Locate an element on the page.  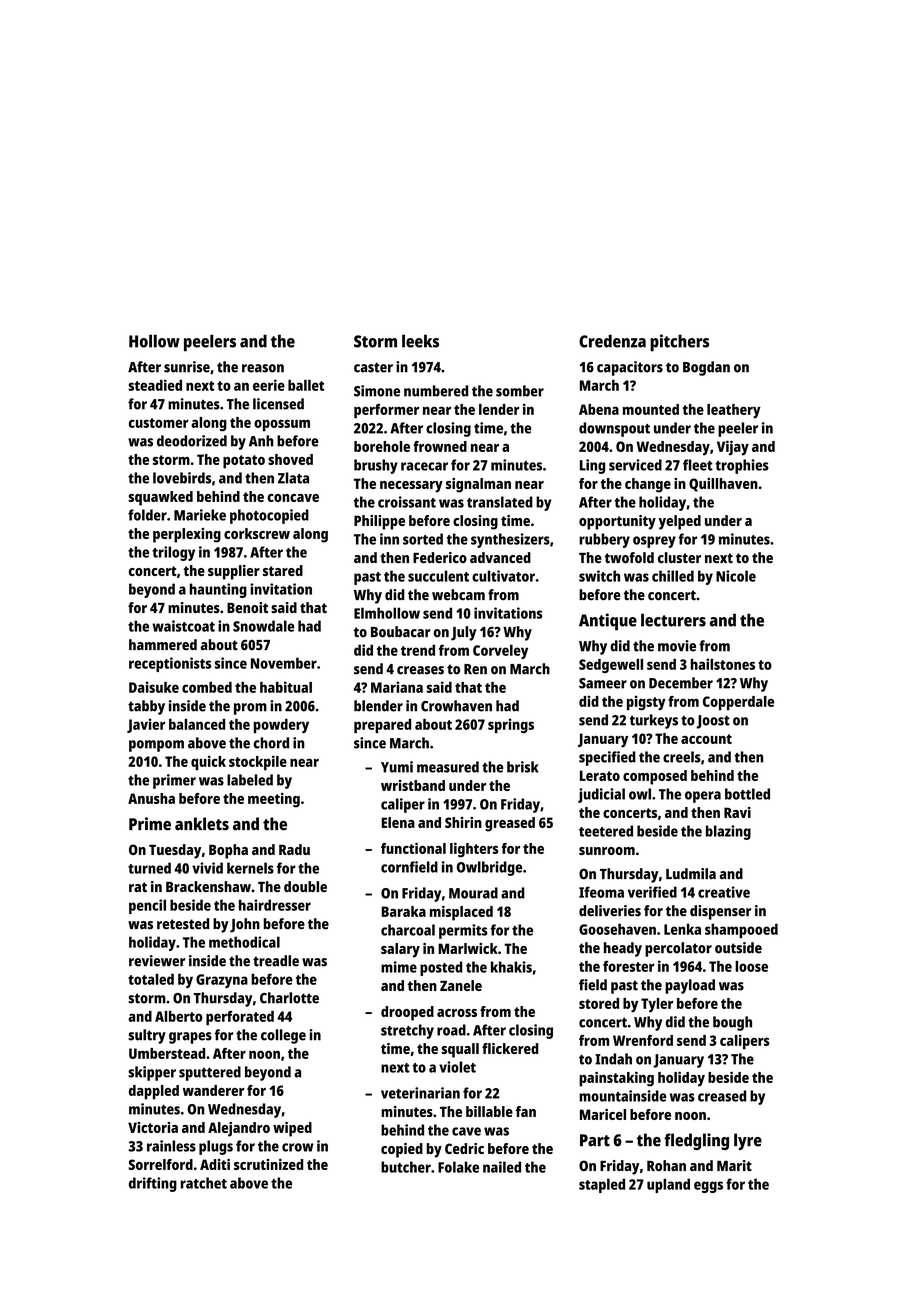
trilogy is located at coordinates (173, 553).
